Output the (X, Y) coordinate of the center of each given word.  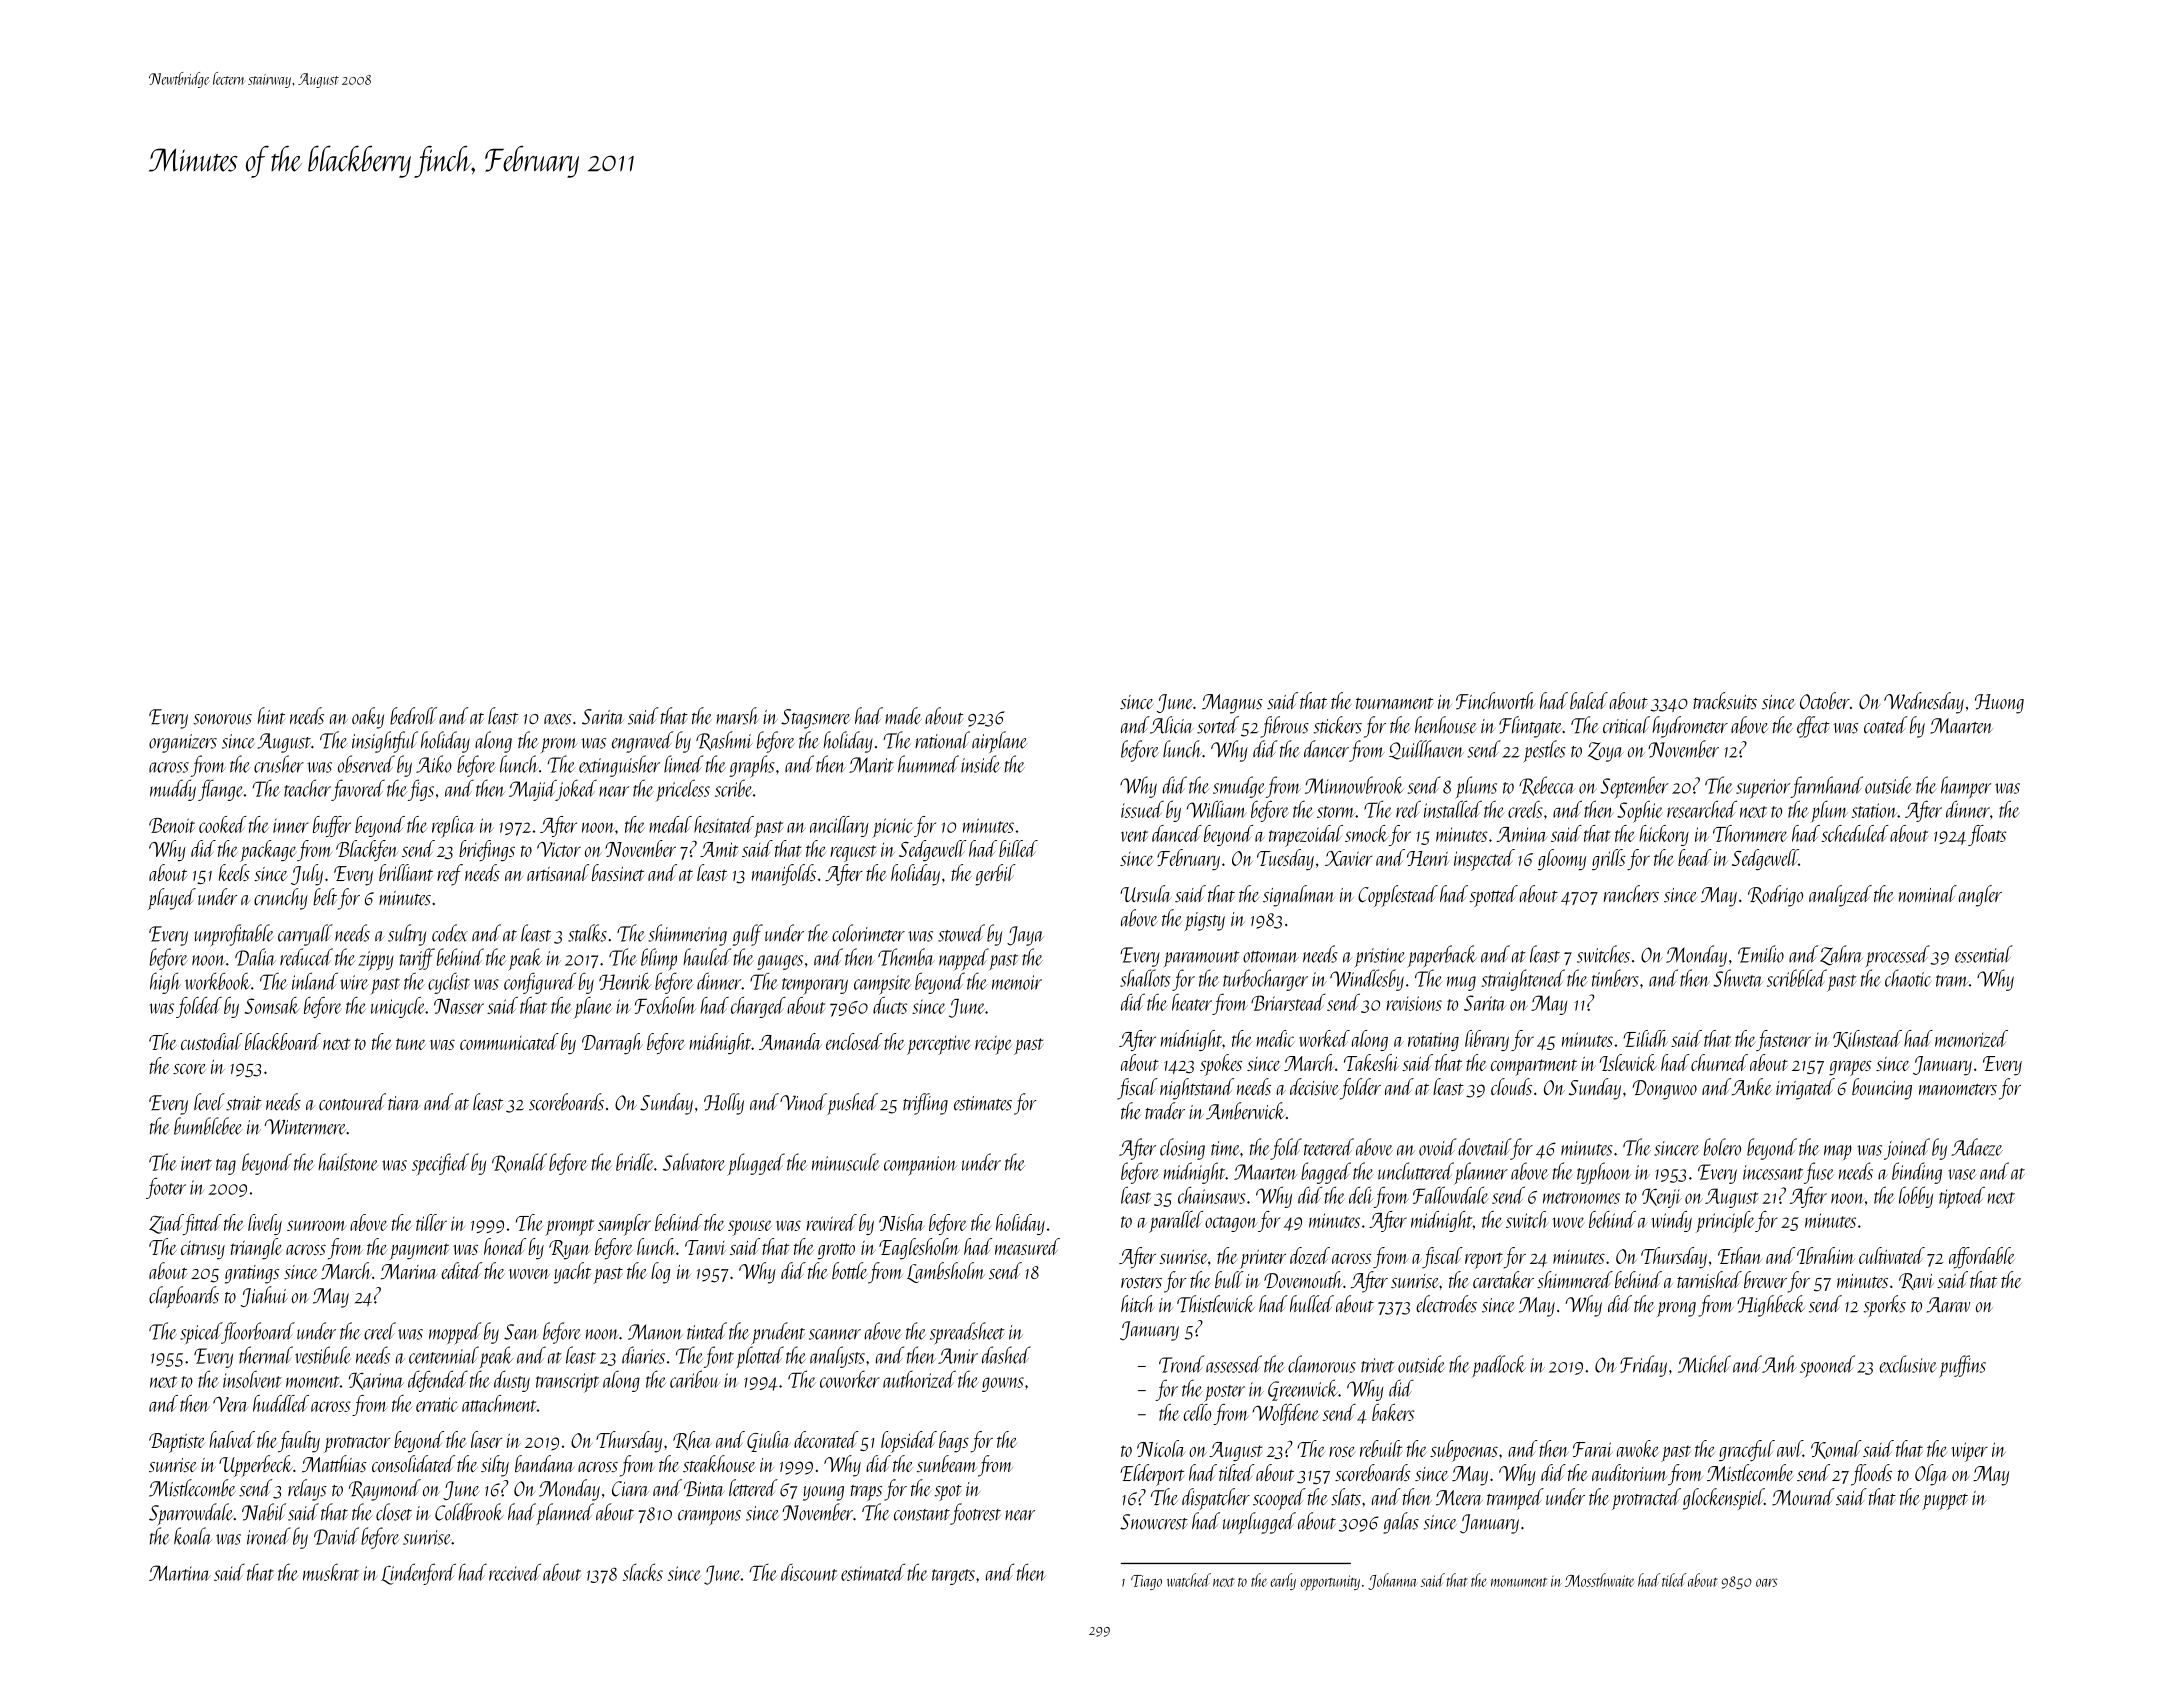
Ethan (1740, 1255)
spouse (750, 1228)
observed (366, 764)
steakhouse (719, 1464)
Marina (409, 1272)
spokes (1221, 1065)
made (903, 716)
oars (1766, 1582)
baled (1589, 700)
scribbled (1797, 978)
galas (1401, 1523)
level (209, 1102)
